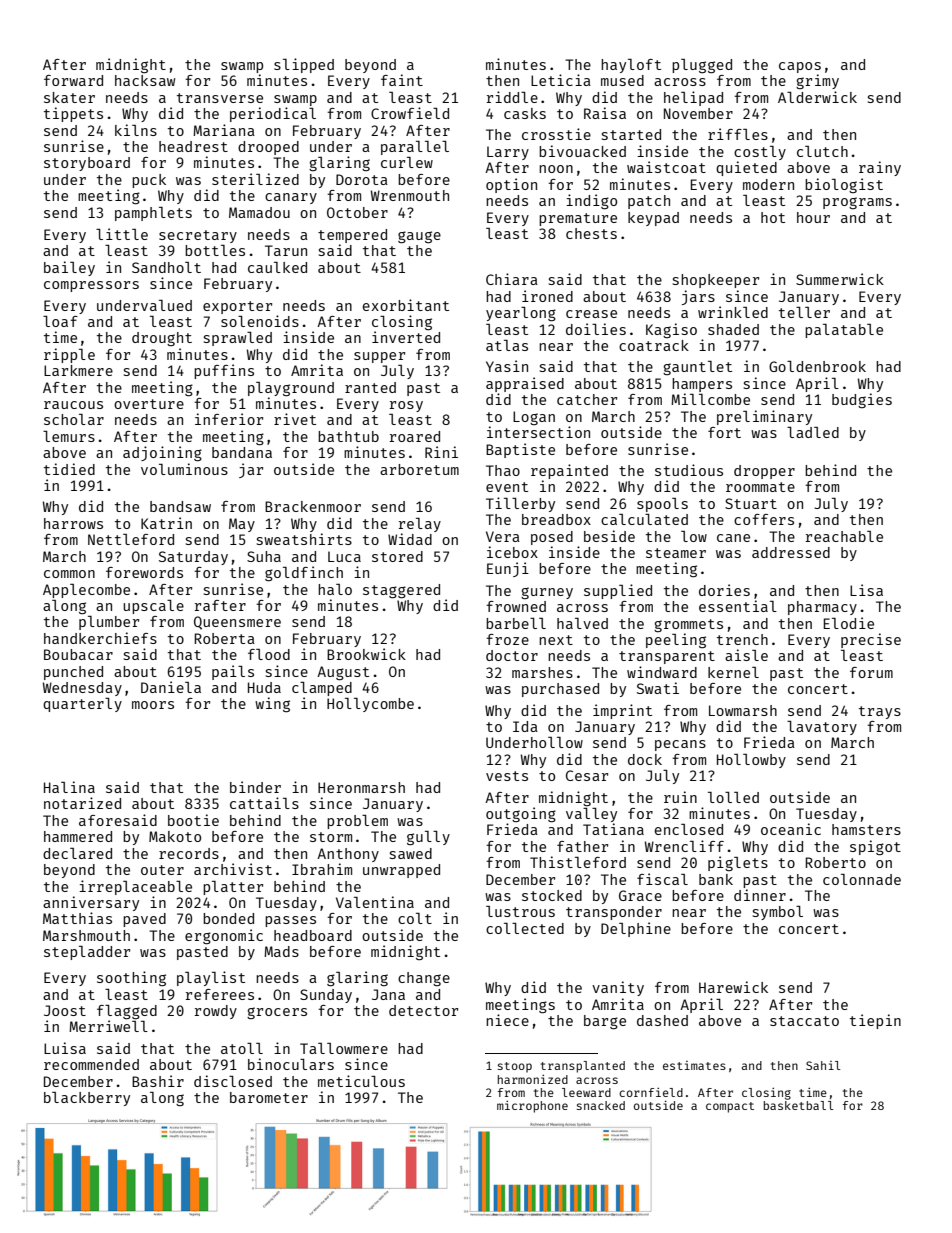 This screenshot has width=952, height=1233. I want to click on Goldenbrook, so click(817, 366).
